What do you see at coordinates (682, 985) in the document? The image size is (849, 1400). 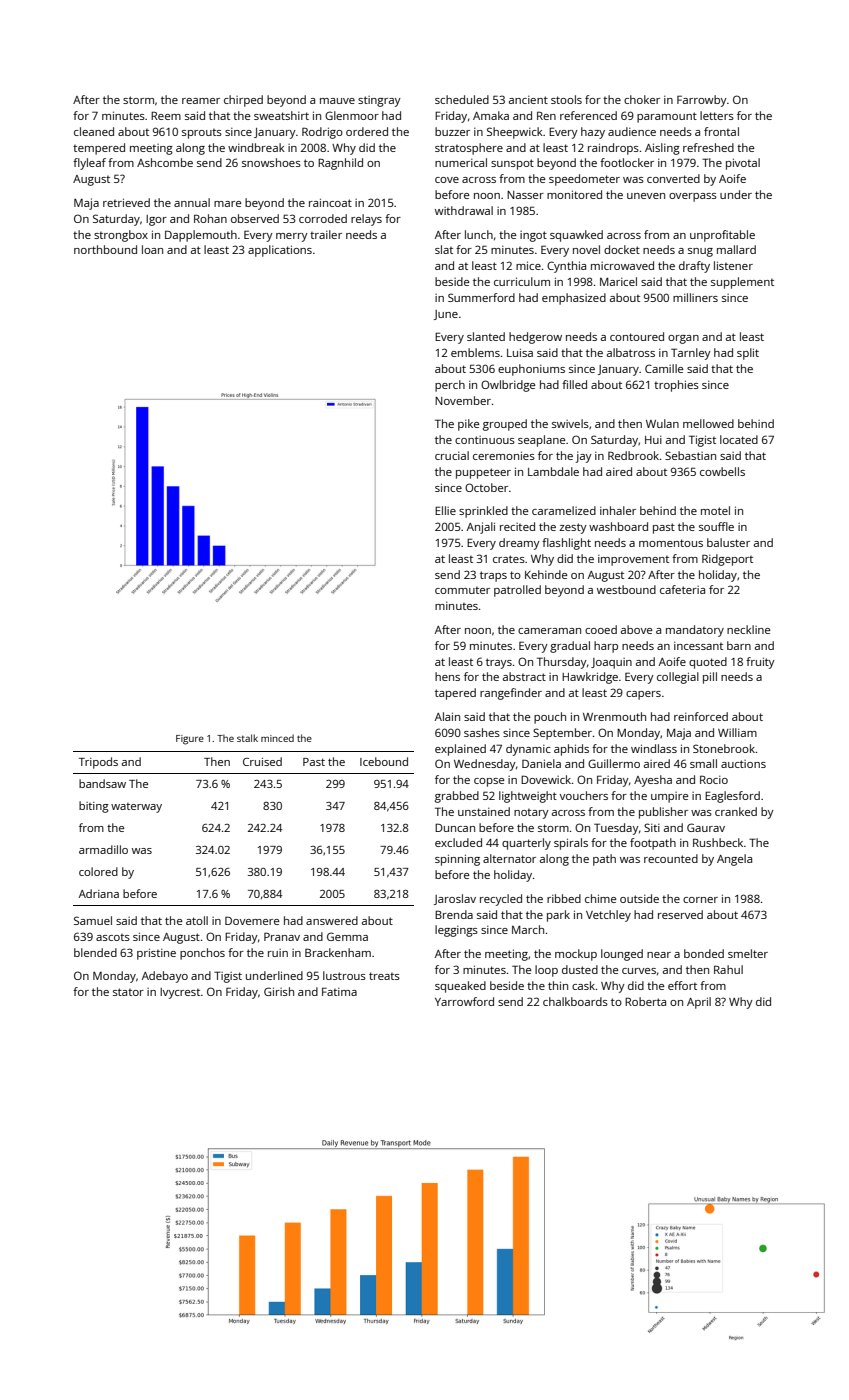 I see `effort` at bounding box center [682, 985].
